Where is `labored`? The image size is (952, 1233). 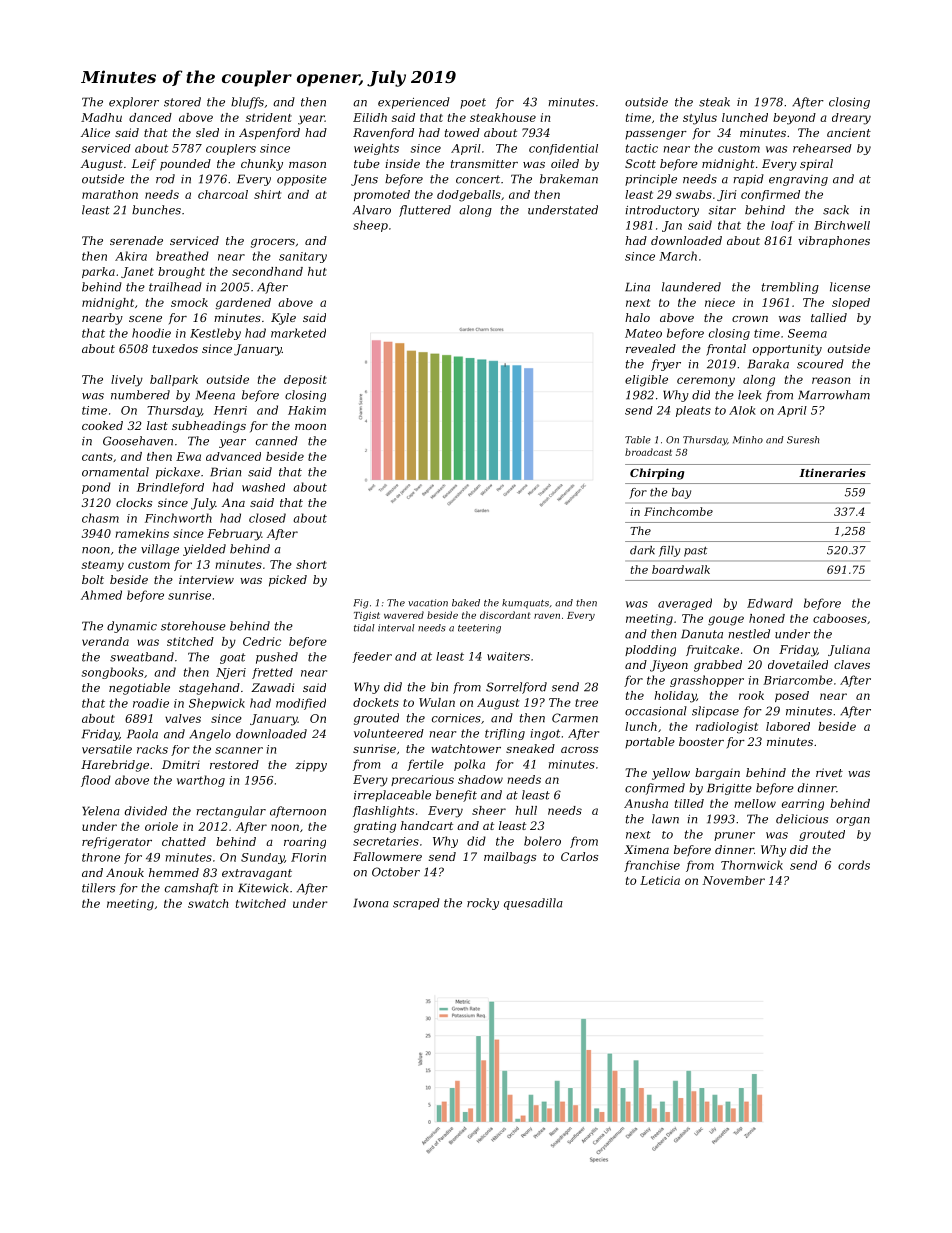 labored is located at coordinates (788, 726).
